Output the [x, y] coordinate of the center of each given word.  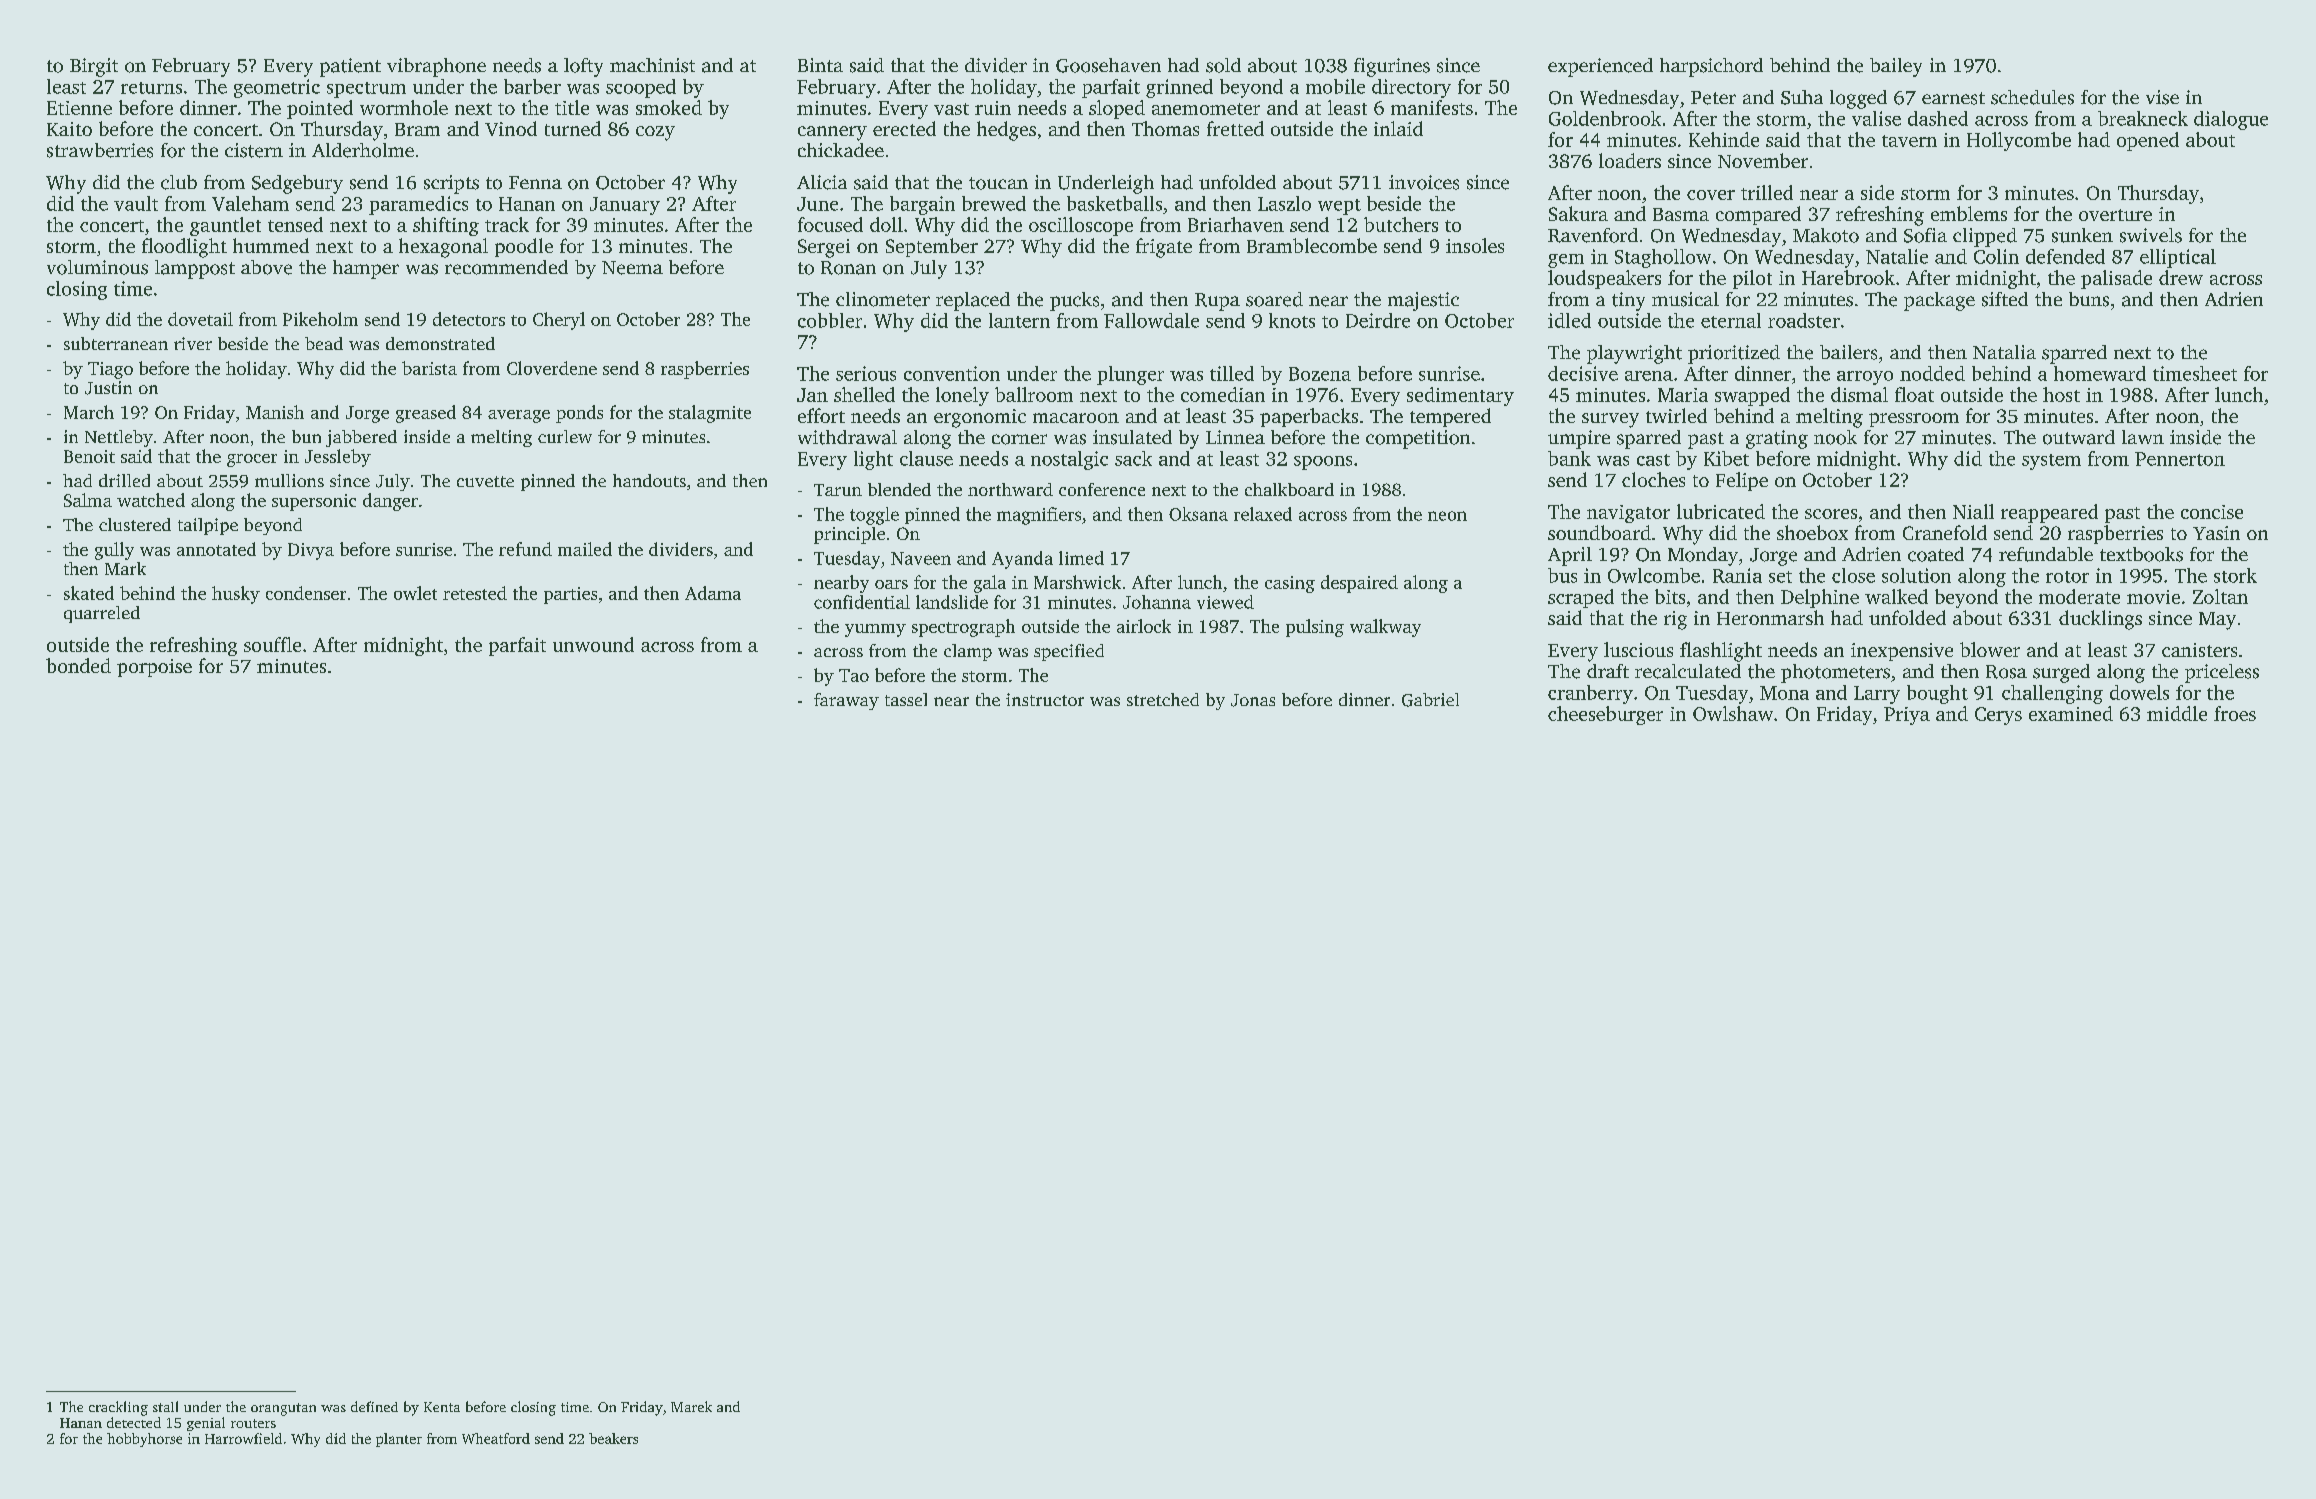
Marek [691, 1406]
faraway [846, 701]
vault [136, 203]
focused [830, 224]
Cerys [1998, 716]
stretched [1163, 699]
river [193, 343]
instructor [1045, 699]
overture [2115, 215]
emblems [1969, 213]
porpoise [154, 668]
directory [1411, 88]
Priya [1907, 716]
